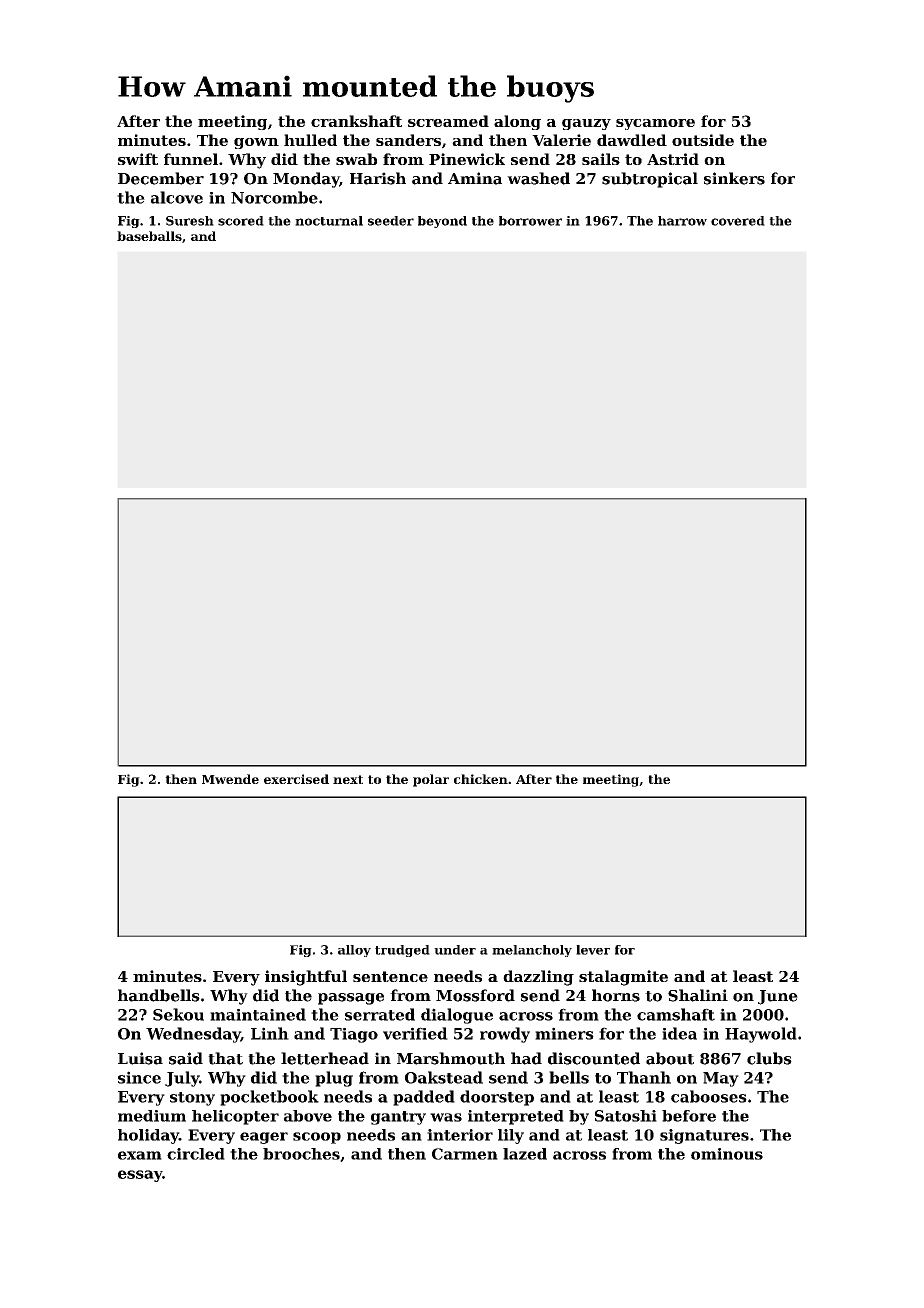 The height and width of the screenshot is (1308, 924). Describe the element at coordinates (530, 221) in the screenshot. I see `borrower` at that location.
